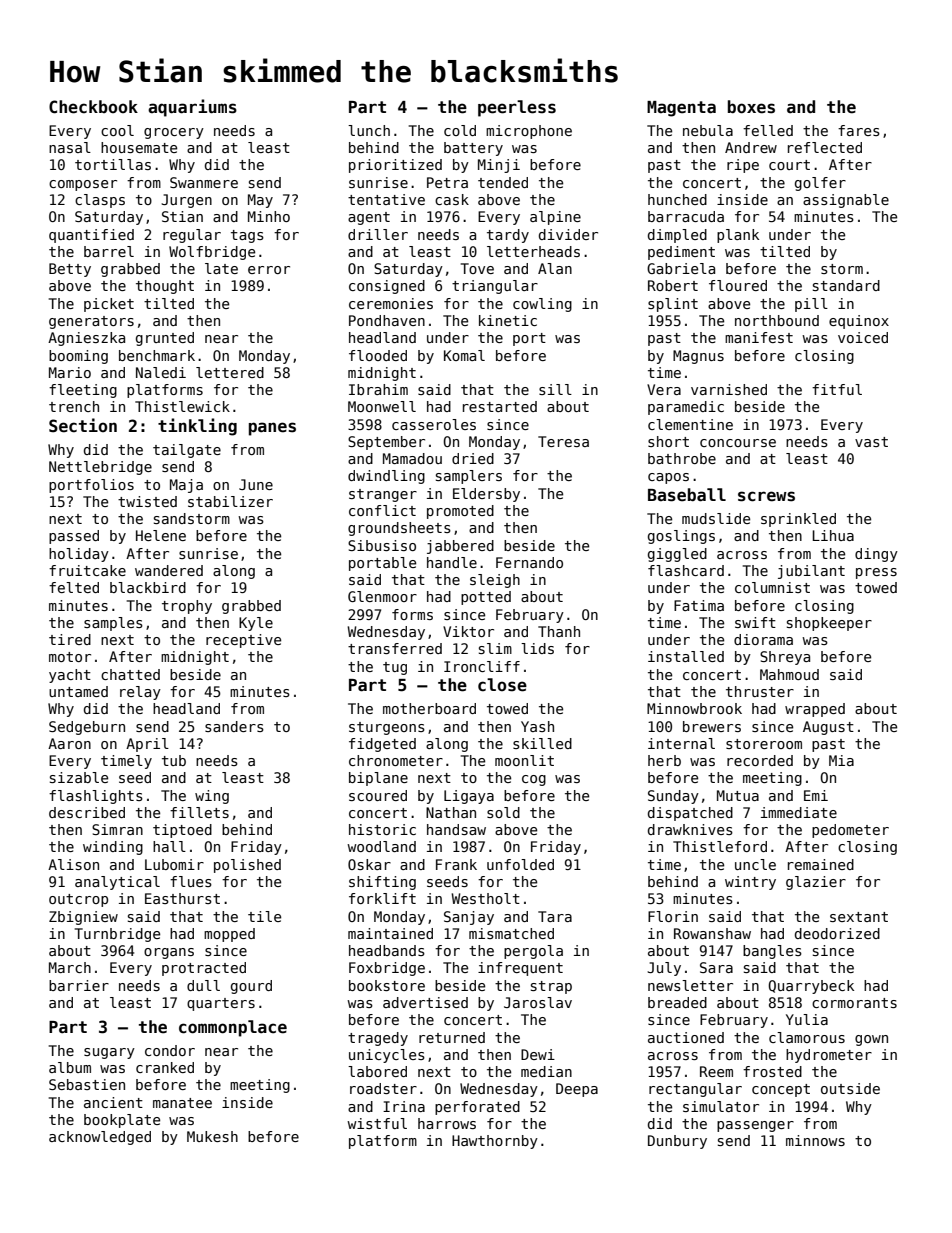 The image size is (952, 1233). Describe the element at coordinates (517, 108) in the screenshot. I see `peerless` at that location.
